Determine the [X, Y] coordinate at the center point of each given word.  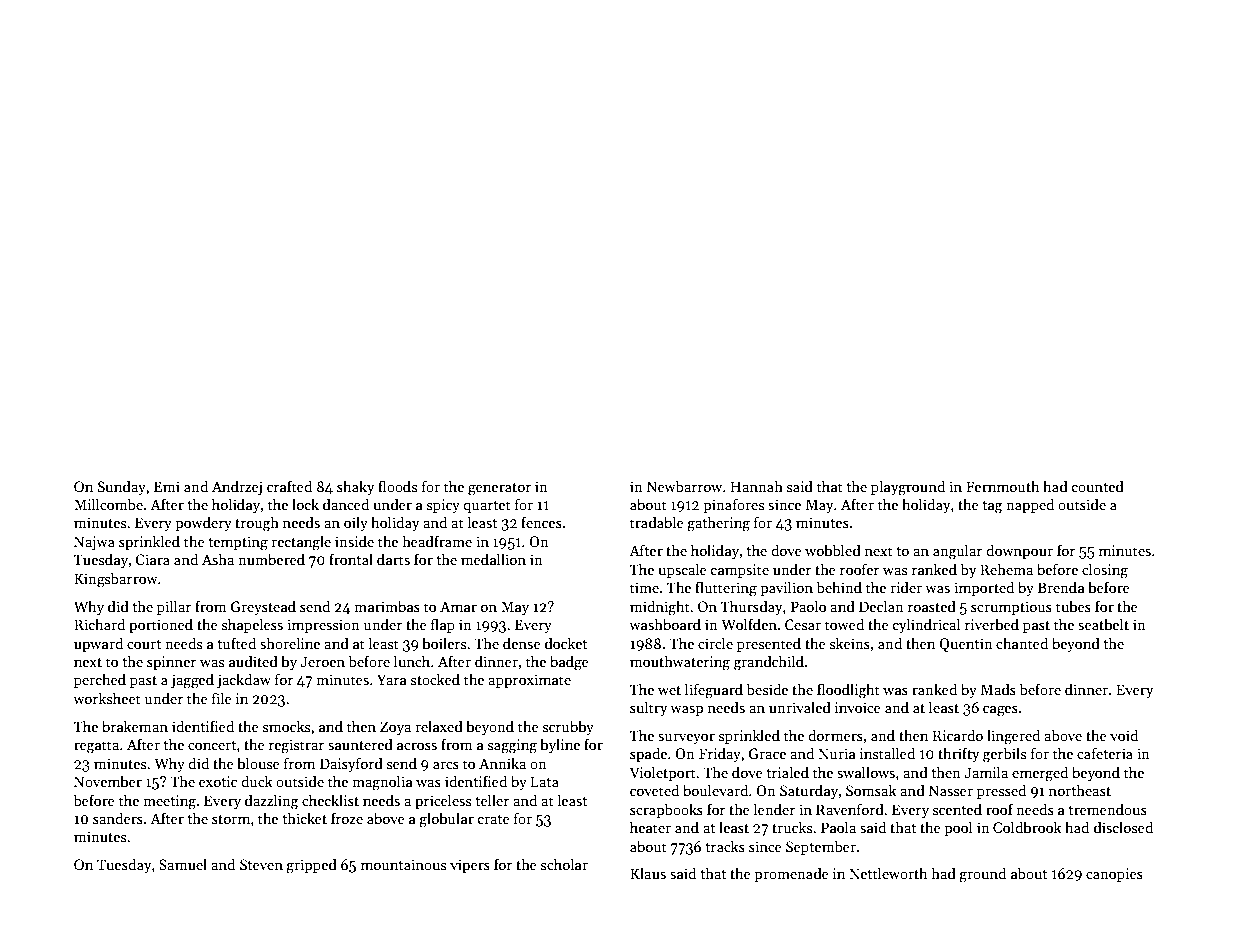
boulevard [715, 790]
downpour [1019, 551]
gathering [718, 524]
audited [253, 661]
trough [257, 524]
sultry [648, 708]
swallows [866, 772]
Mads [998, 689]
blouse [258, 763]
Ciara [152, 559]
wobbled [833, 550]
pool [958, 828]
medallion [493, 559]
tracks [725, 846]
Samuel [183, 864]
